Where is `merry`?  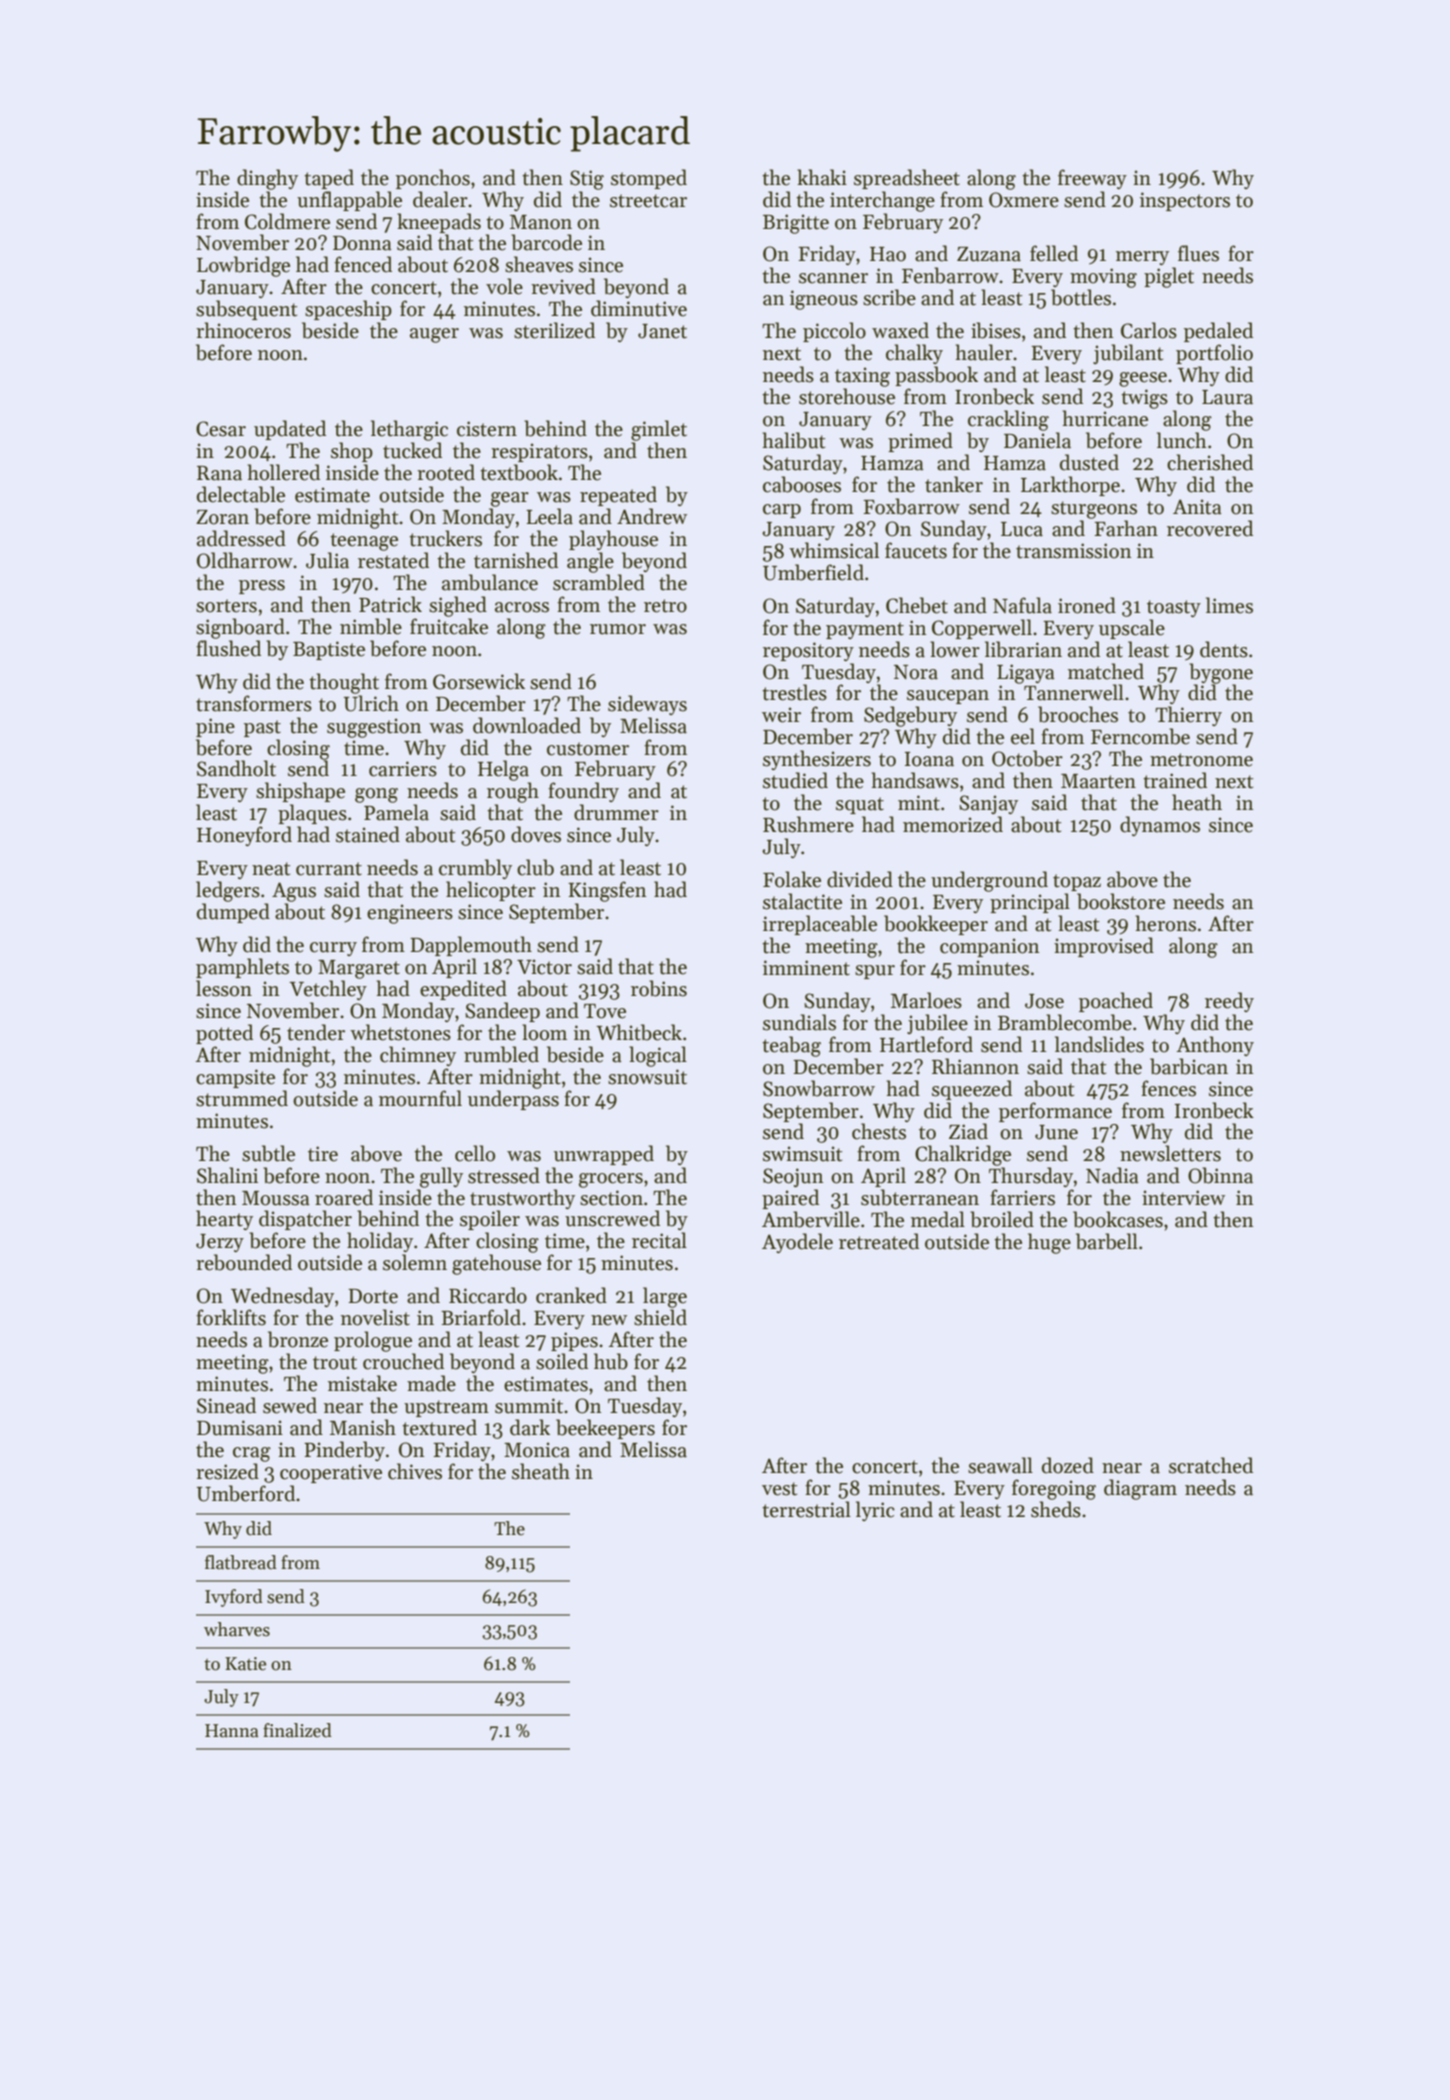 merry is located at coordinates (1142, 258).
